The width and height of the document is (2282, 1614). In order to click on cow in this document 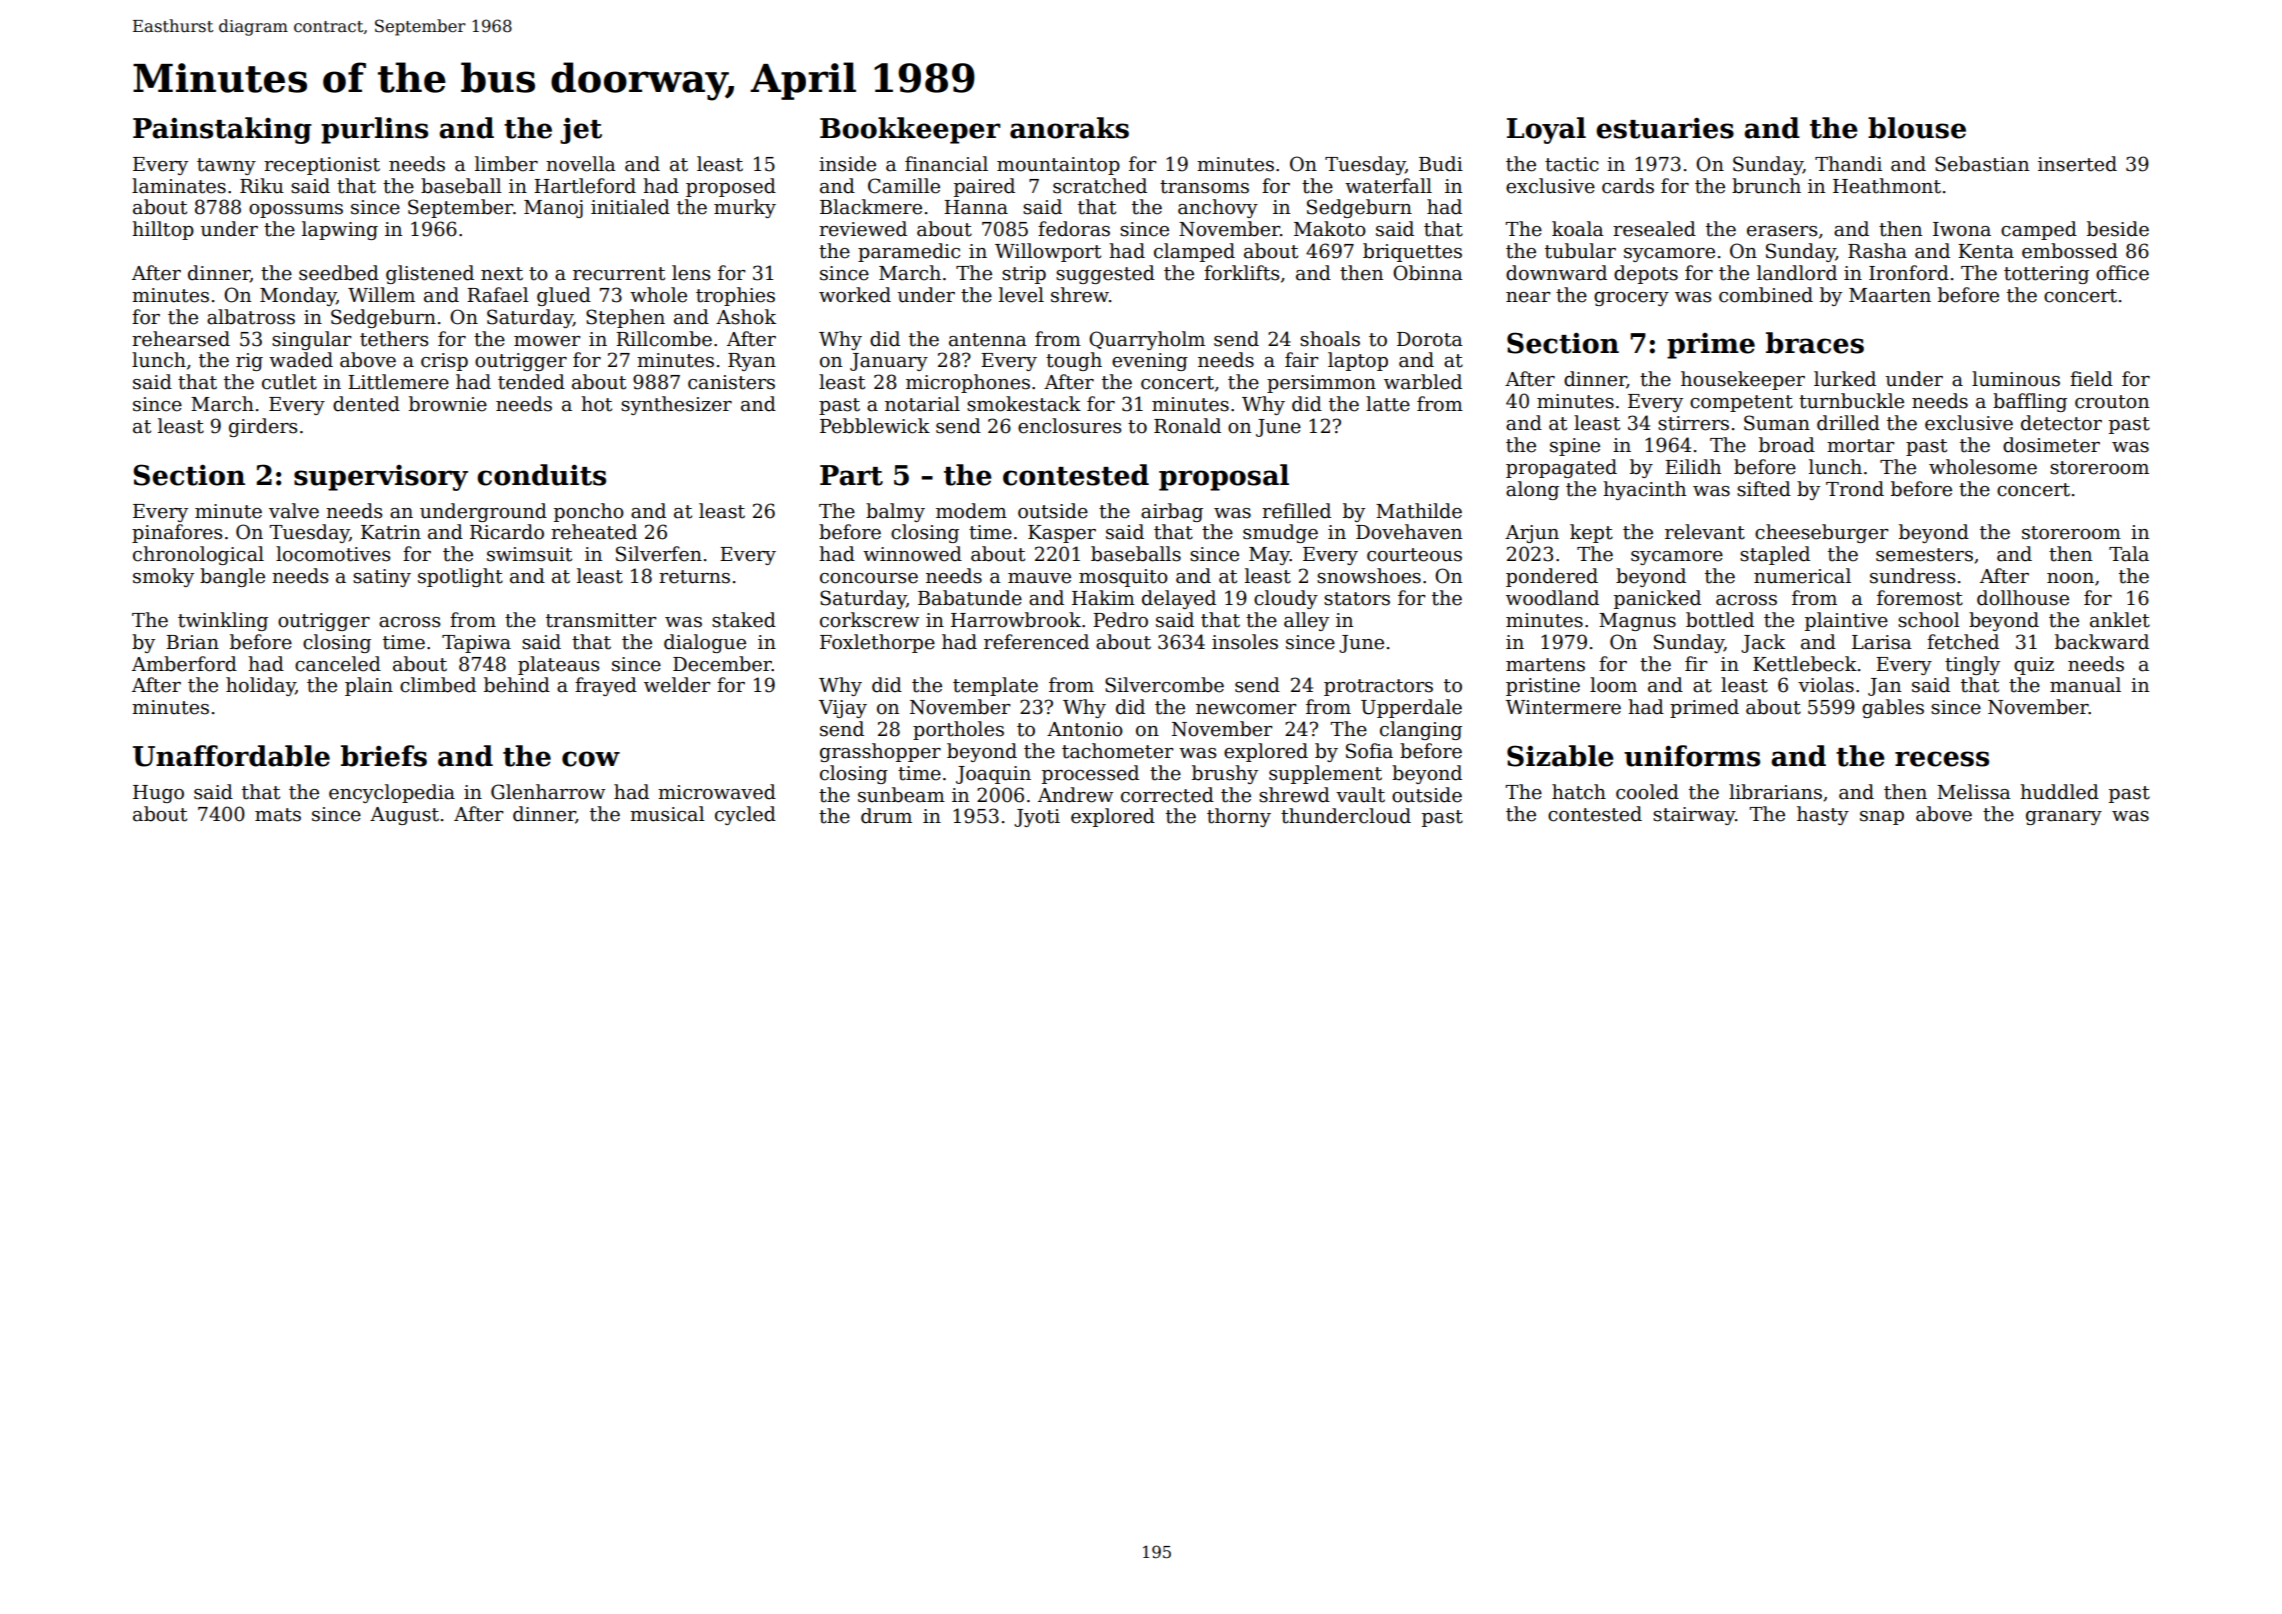, I will do `click(591, 759)`.
